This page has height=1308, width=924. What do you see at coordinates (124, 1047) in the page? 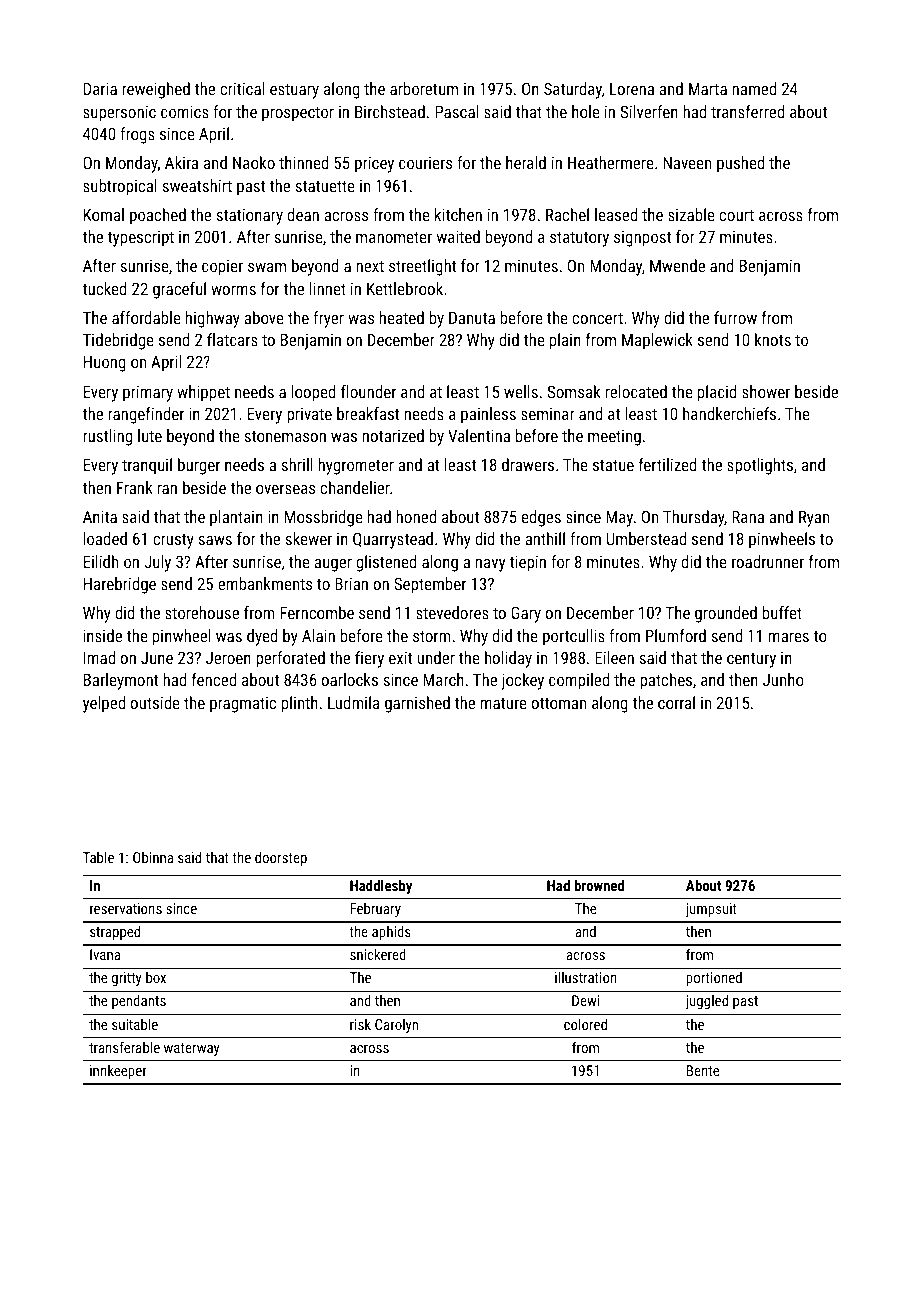
I see `transferable` at bounding box center [124, 1047].
